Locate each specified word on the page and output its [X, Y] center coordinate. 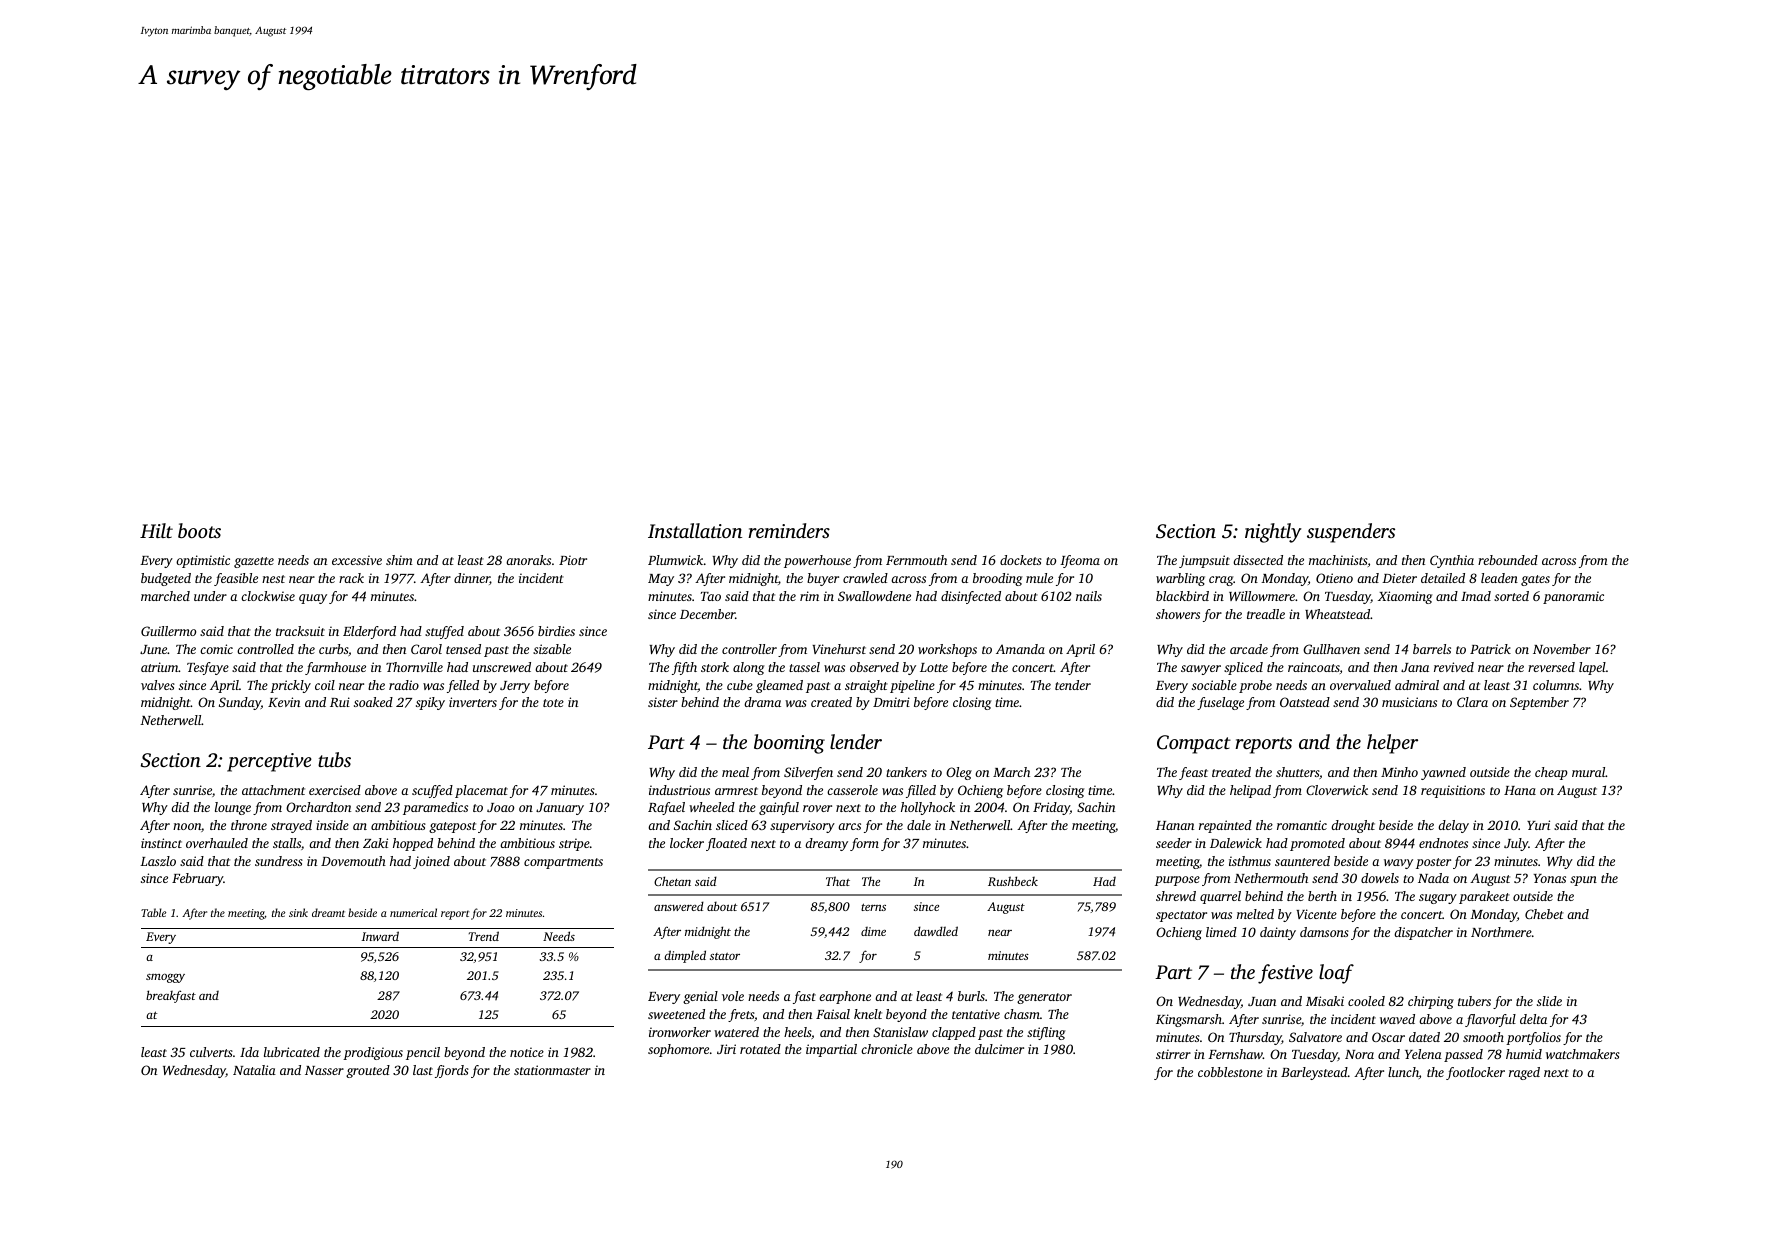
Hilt [156, 530]
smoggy [165, 978]
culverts [211, 1052]
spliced [1243, 668]
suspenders [1351, 533]
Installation [695, 530]
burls [971, 996]
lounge [233, 808]
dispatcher [1423, 933]
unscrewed [502, 667]
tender [1073, 685]
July [1516, 844]
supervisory [802, 826]
